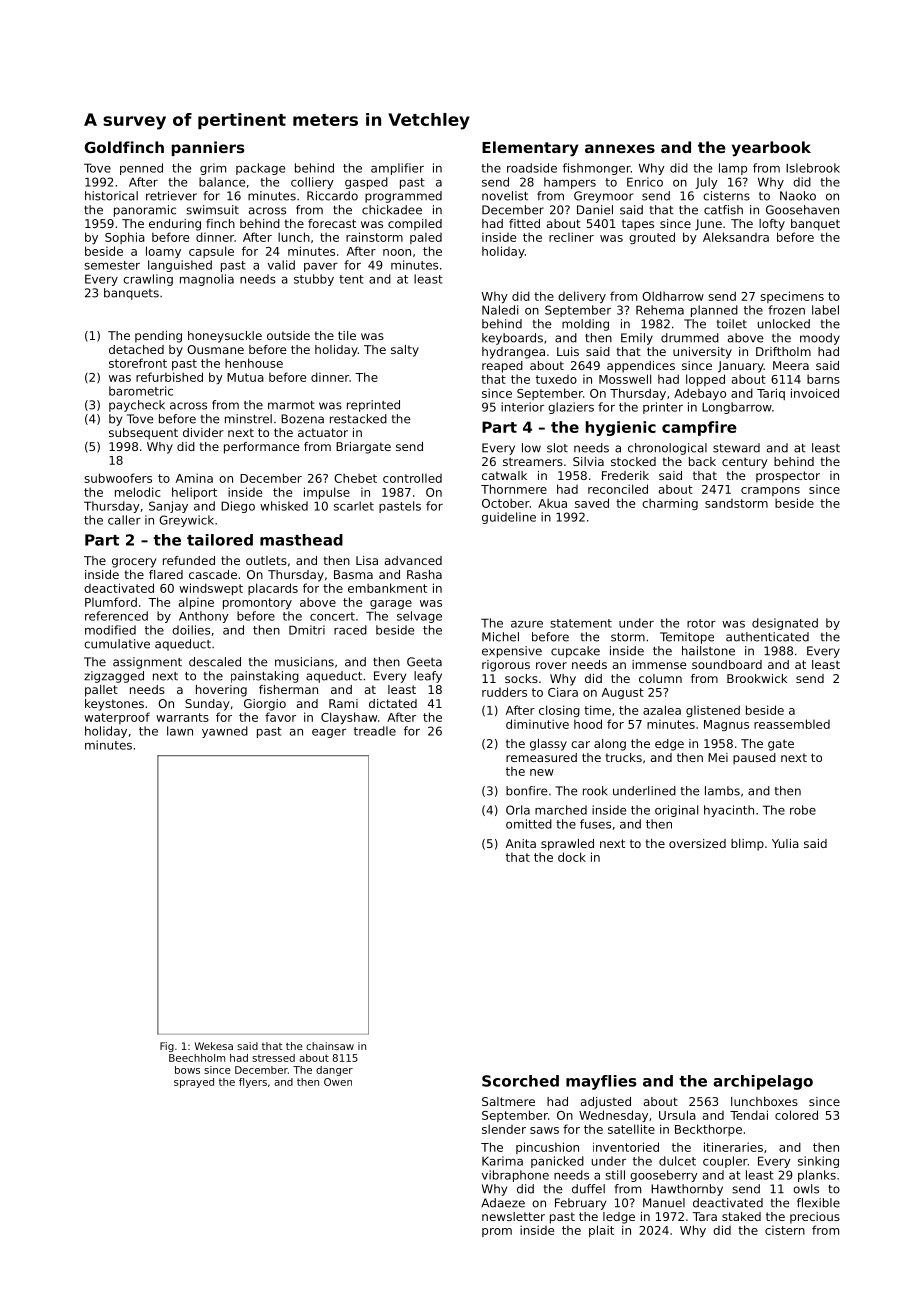 Image resolution: width=924 pixels, height=1314 pixels. Describe the element at coordinates (332, 223) in the document. I see `forecast` at that location.
